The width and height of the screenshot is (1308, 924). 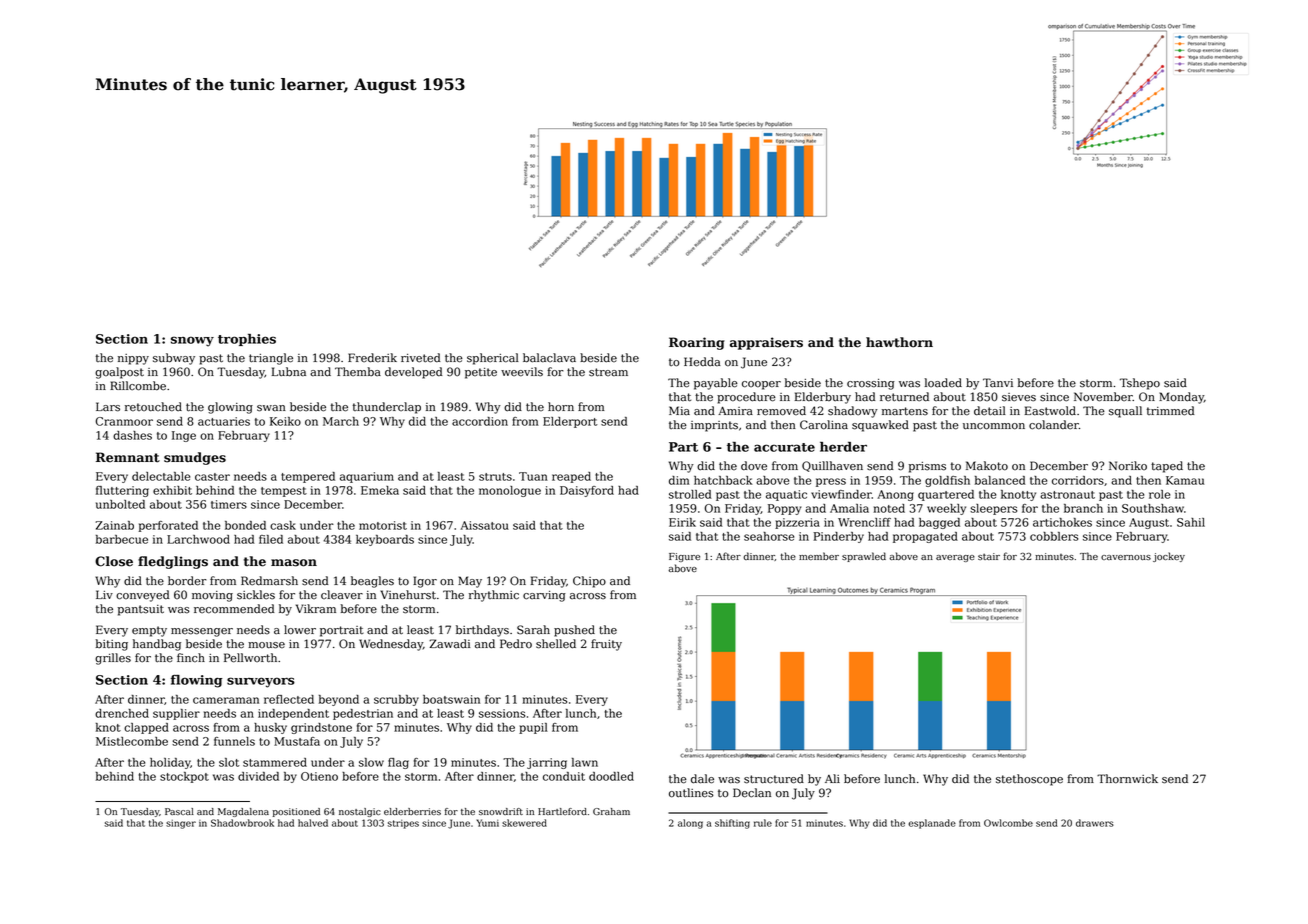 What do you see at coordinates (684, 557) in the screenshot?
I see `Figure` at bounding box center [684, 557].
